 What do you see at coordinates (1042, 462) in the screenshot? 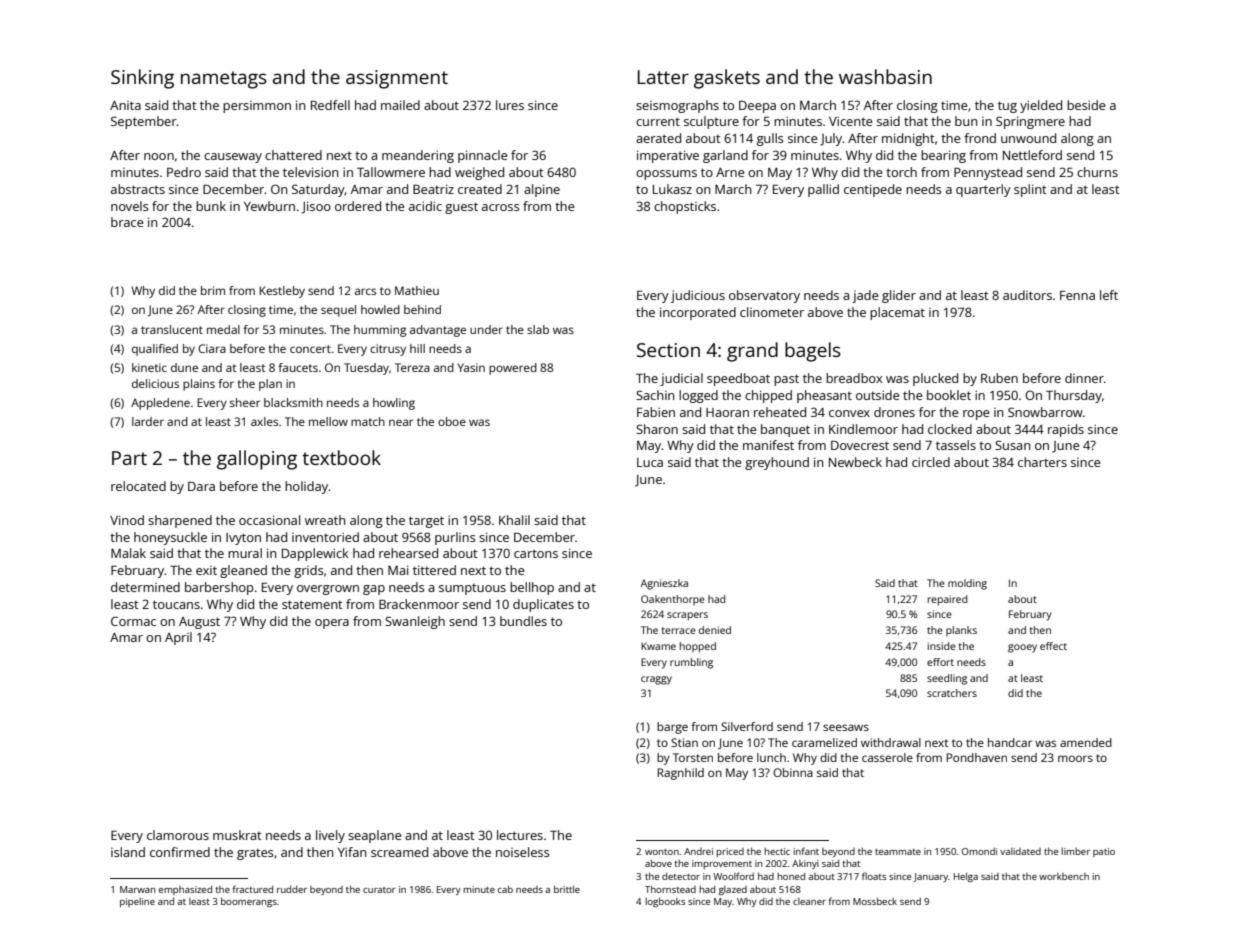
I see `charters` at bounding box center [1042, 462].
